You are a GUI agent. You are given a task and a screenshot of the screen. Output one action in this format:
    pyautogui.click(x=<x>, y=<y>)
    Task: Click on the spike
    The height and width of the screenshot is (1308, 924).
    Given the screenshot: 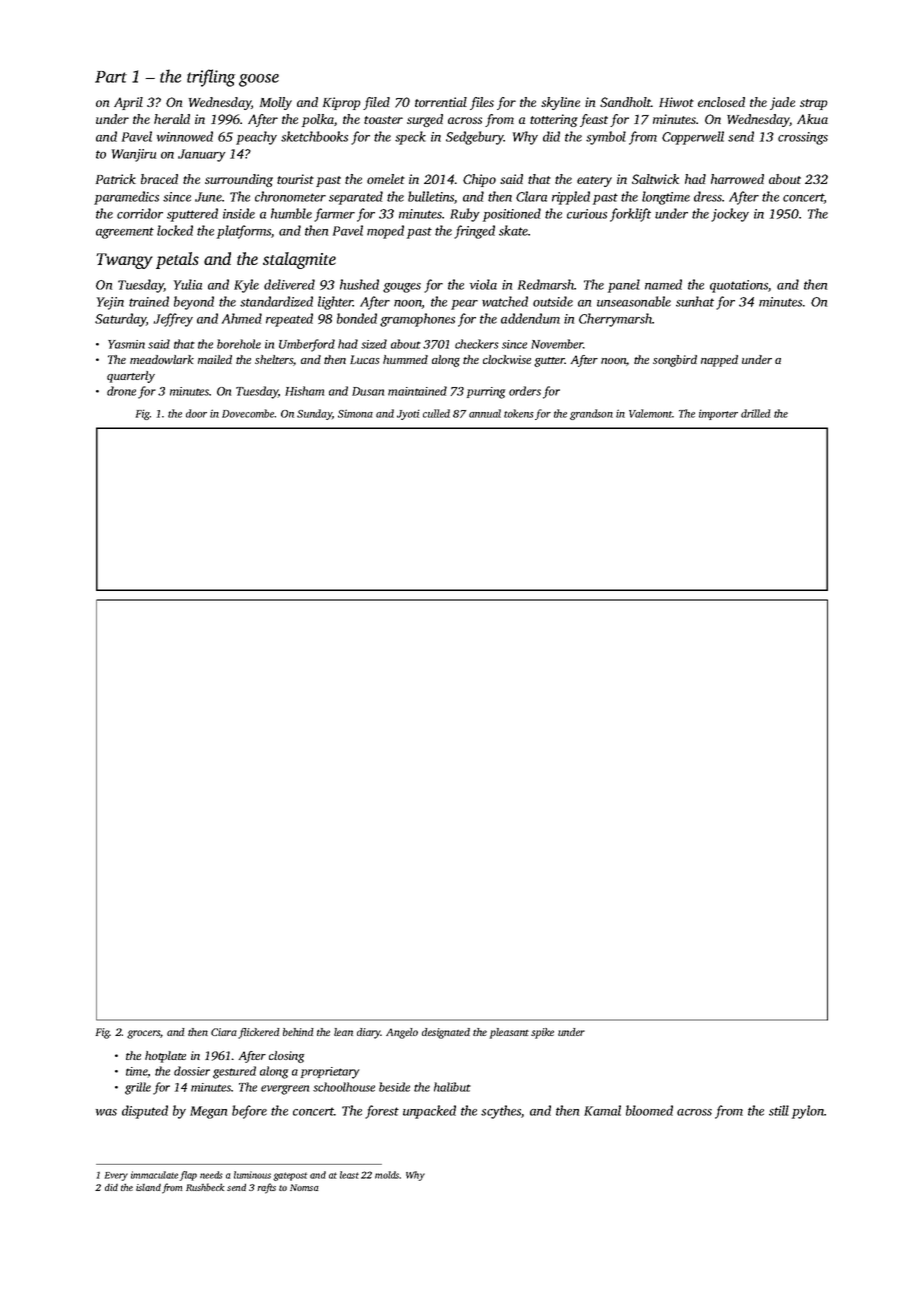 What is the action you would take?
    pyautogui.click(x=542, y=1033)
